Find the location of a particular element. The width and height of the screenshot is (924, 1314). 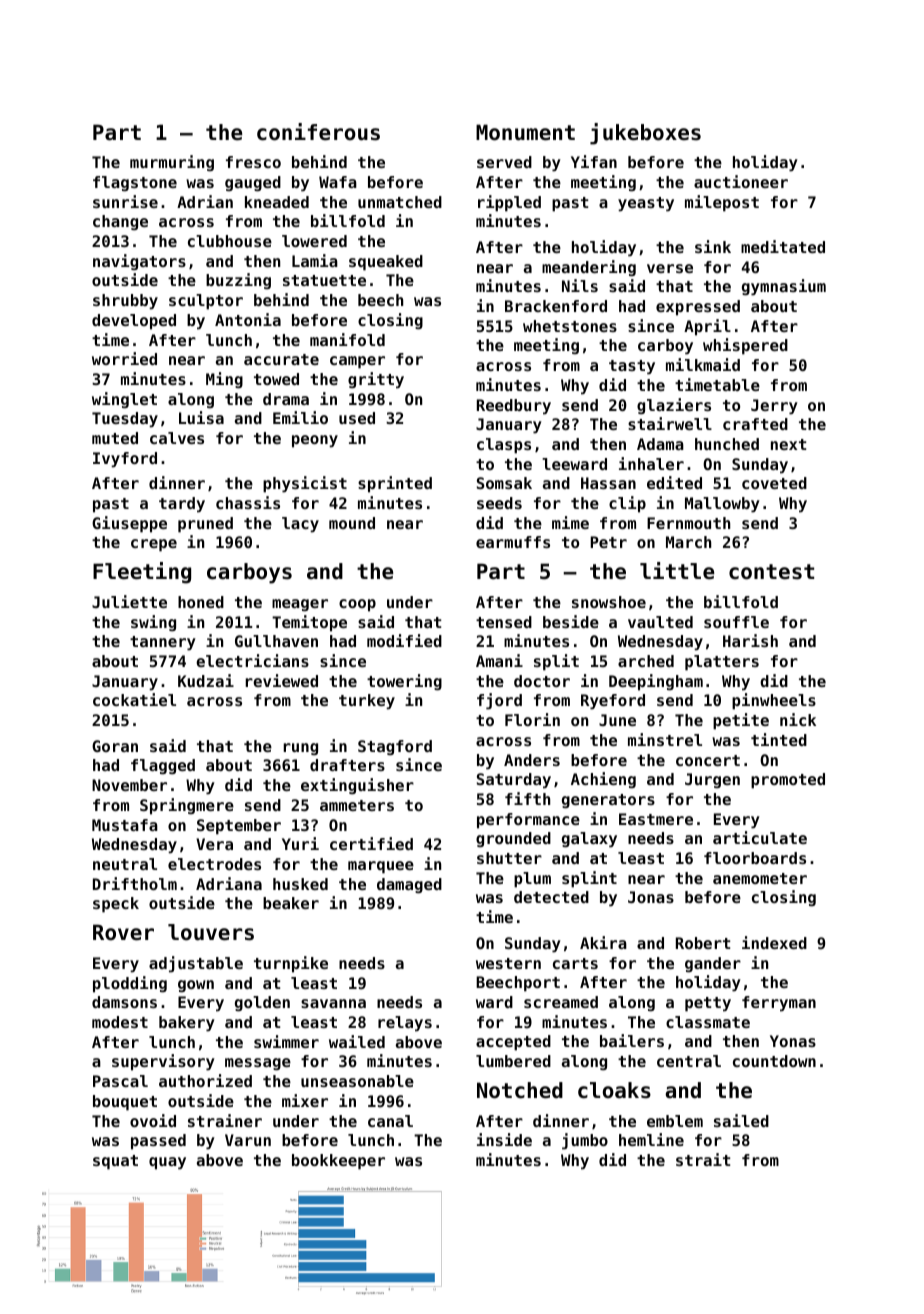

murmuring is located at coordinates (172, 163).
